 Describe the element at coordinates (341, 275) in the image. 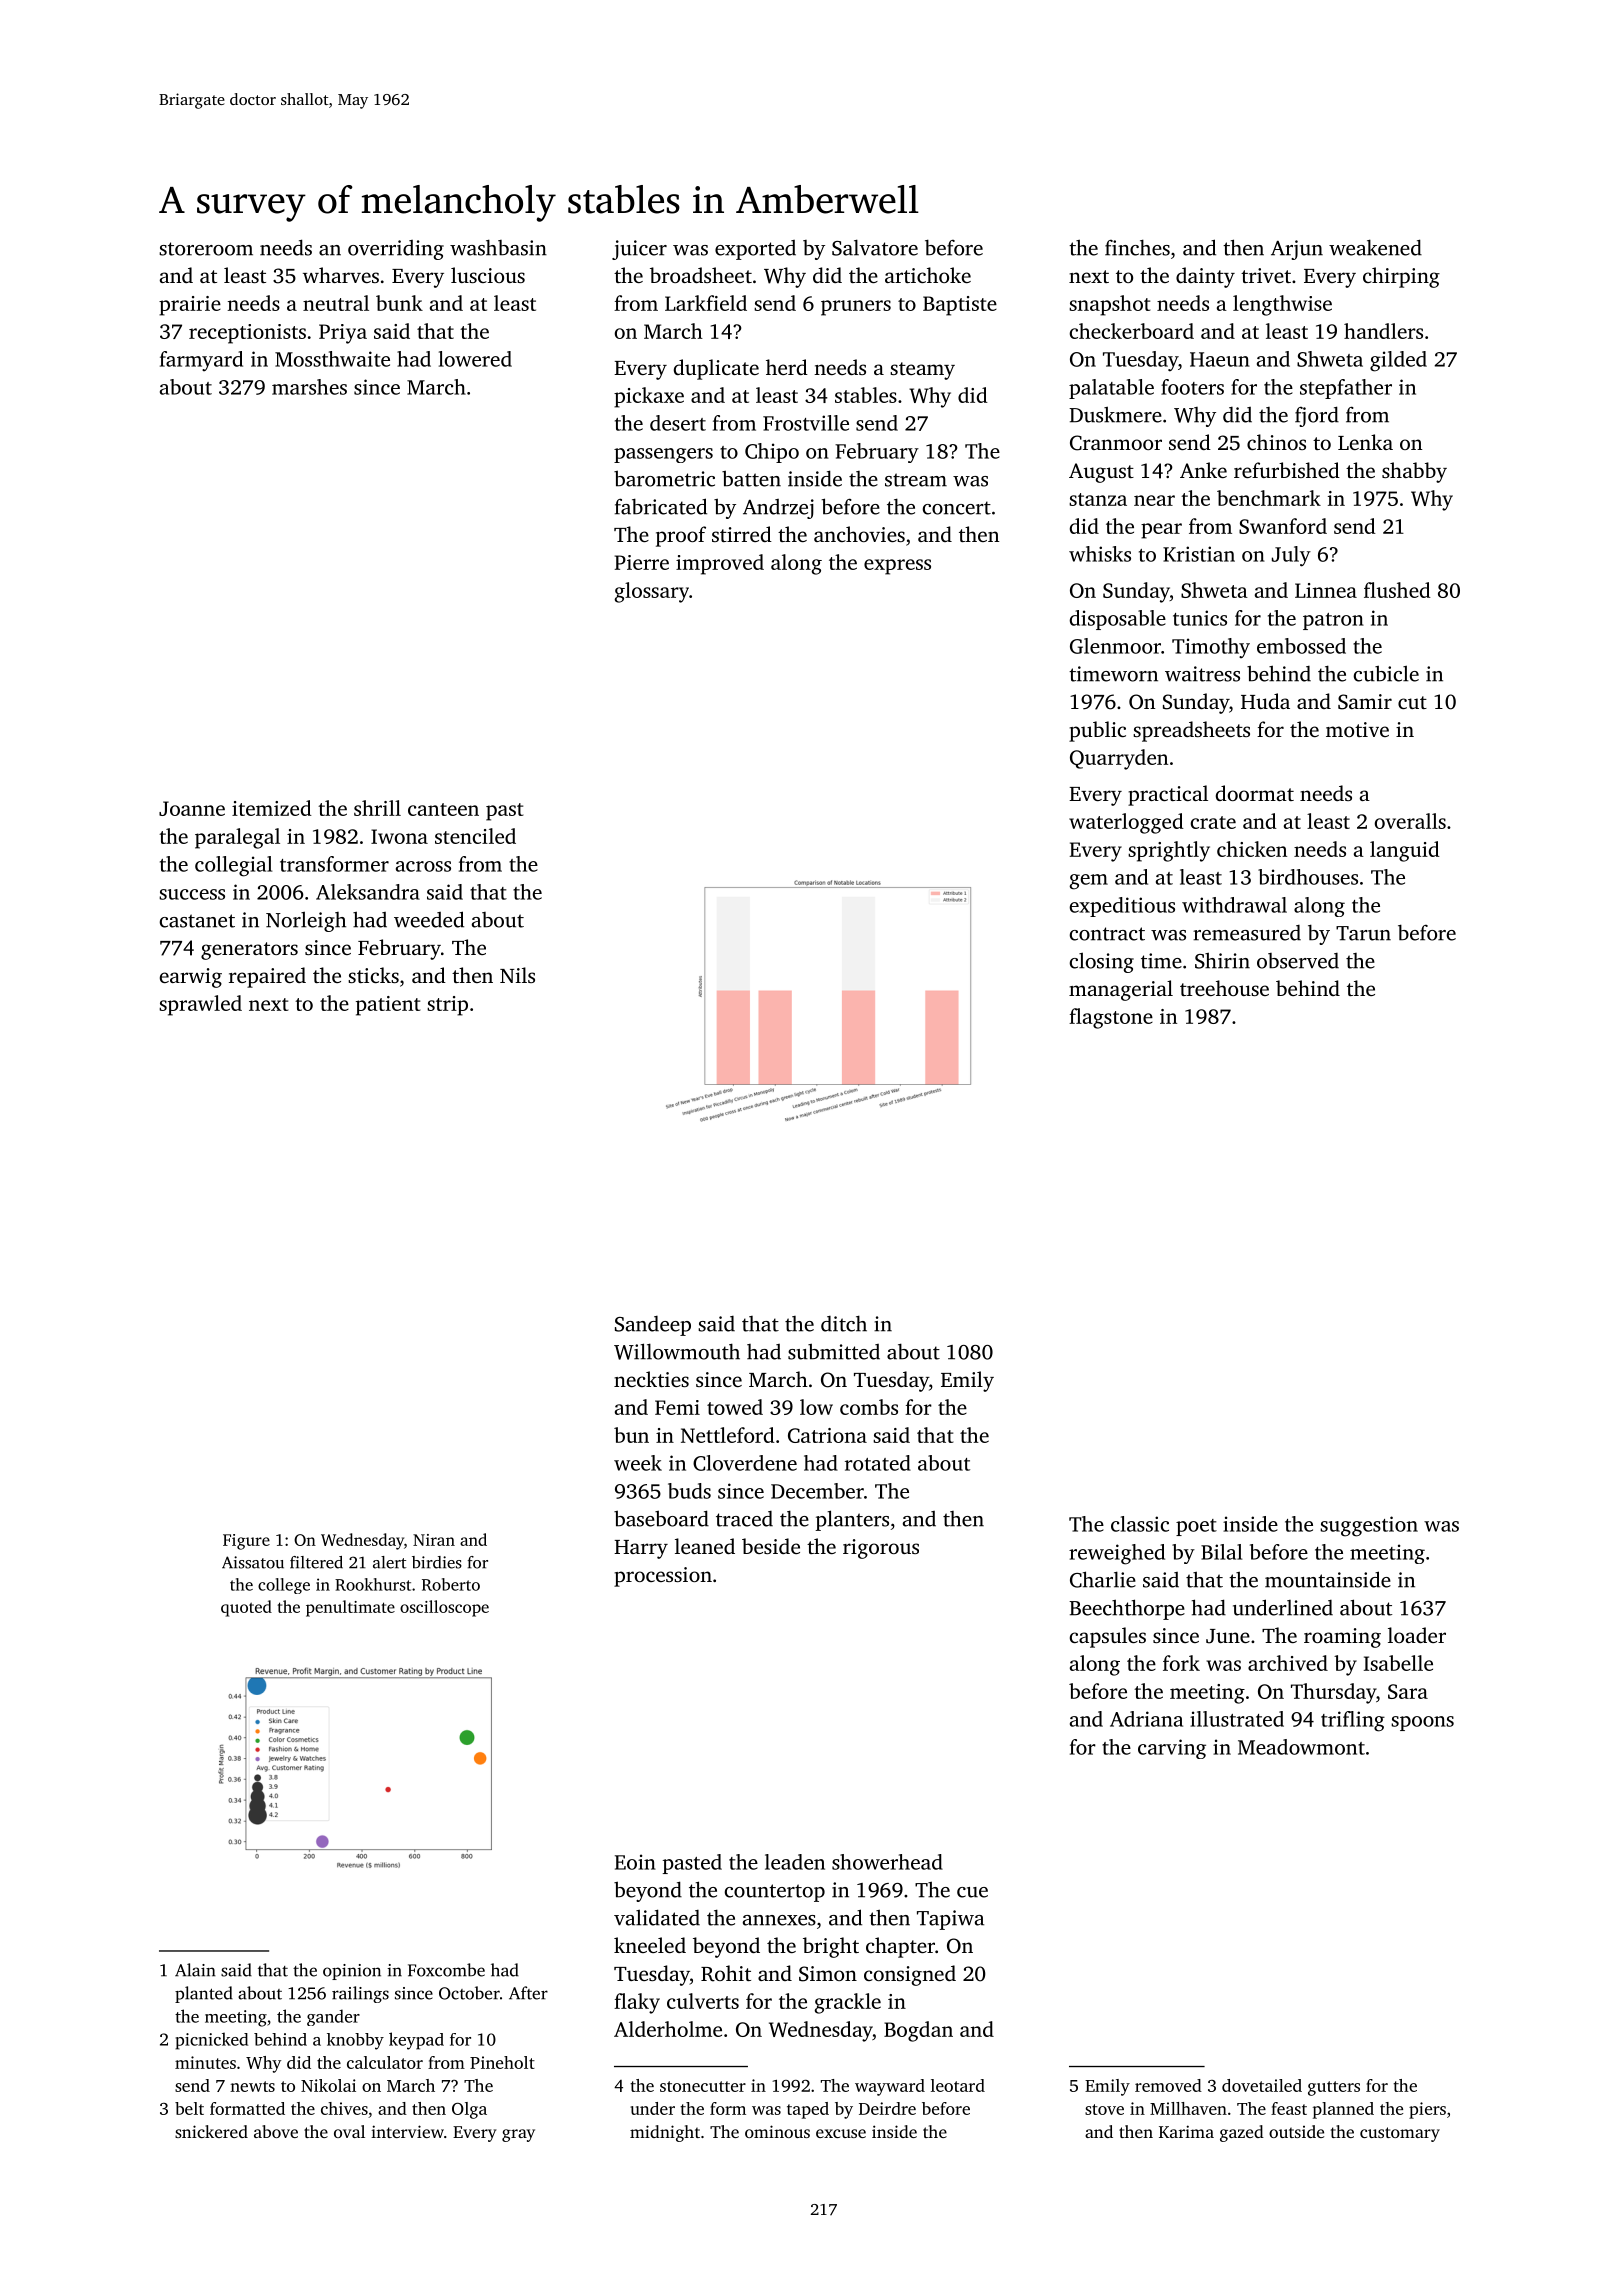

I see `wharves` at that location.
